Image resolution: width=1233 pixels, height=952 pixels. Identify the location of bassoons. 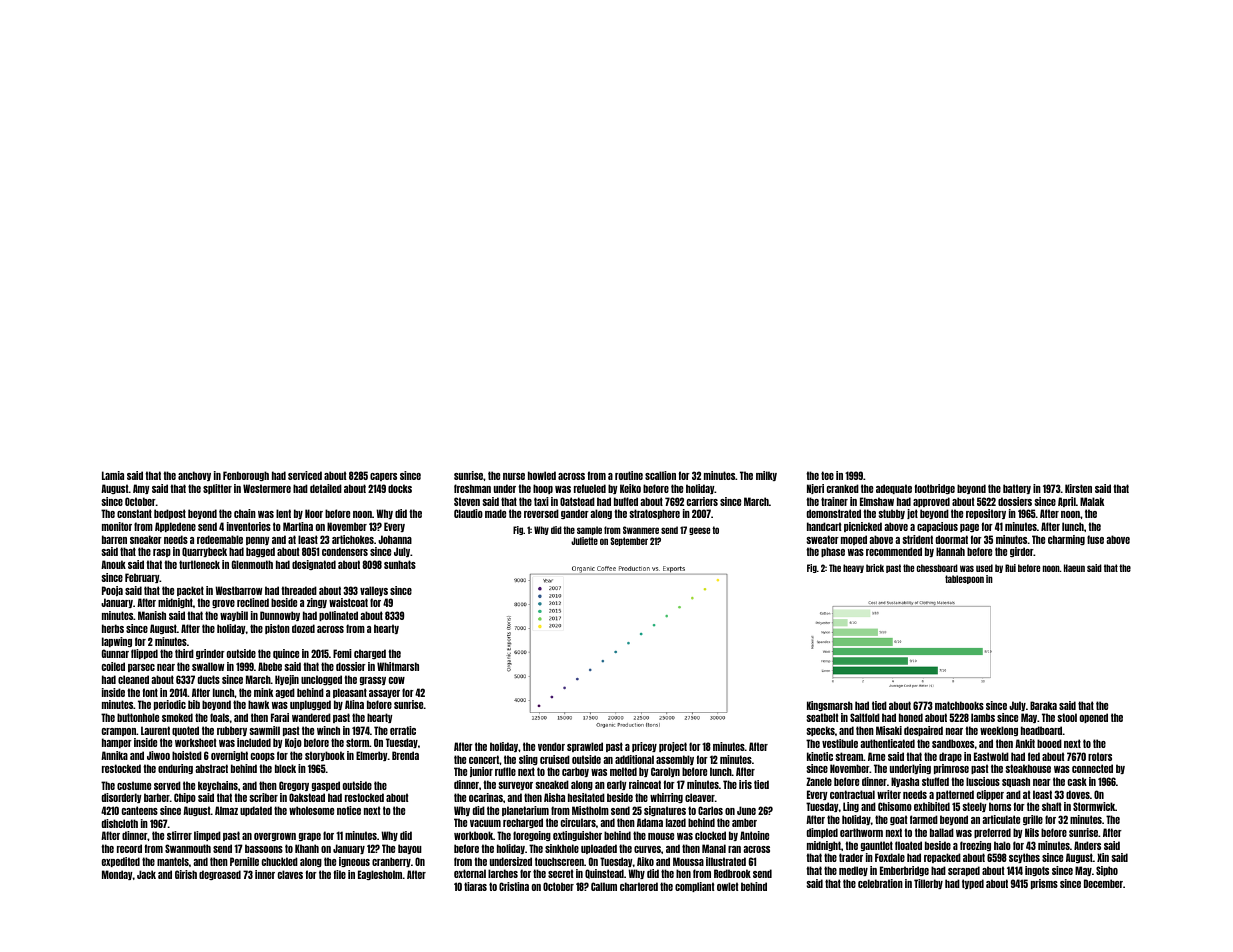
(264, 848).
